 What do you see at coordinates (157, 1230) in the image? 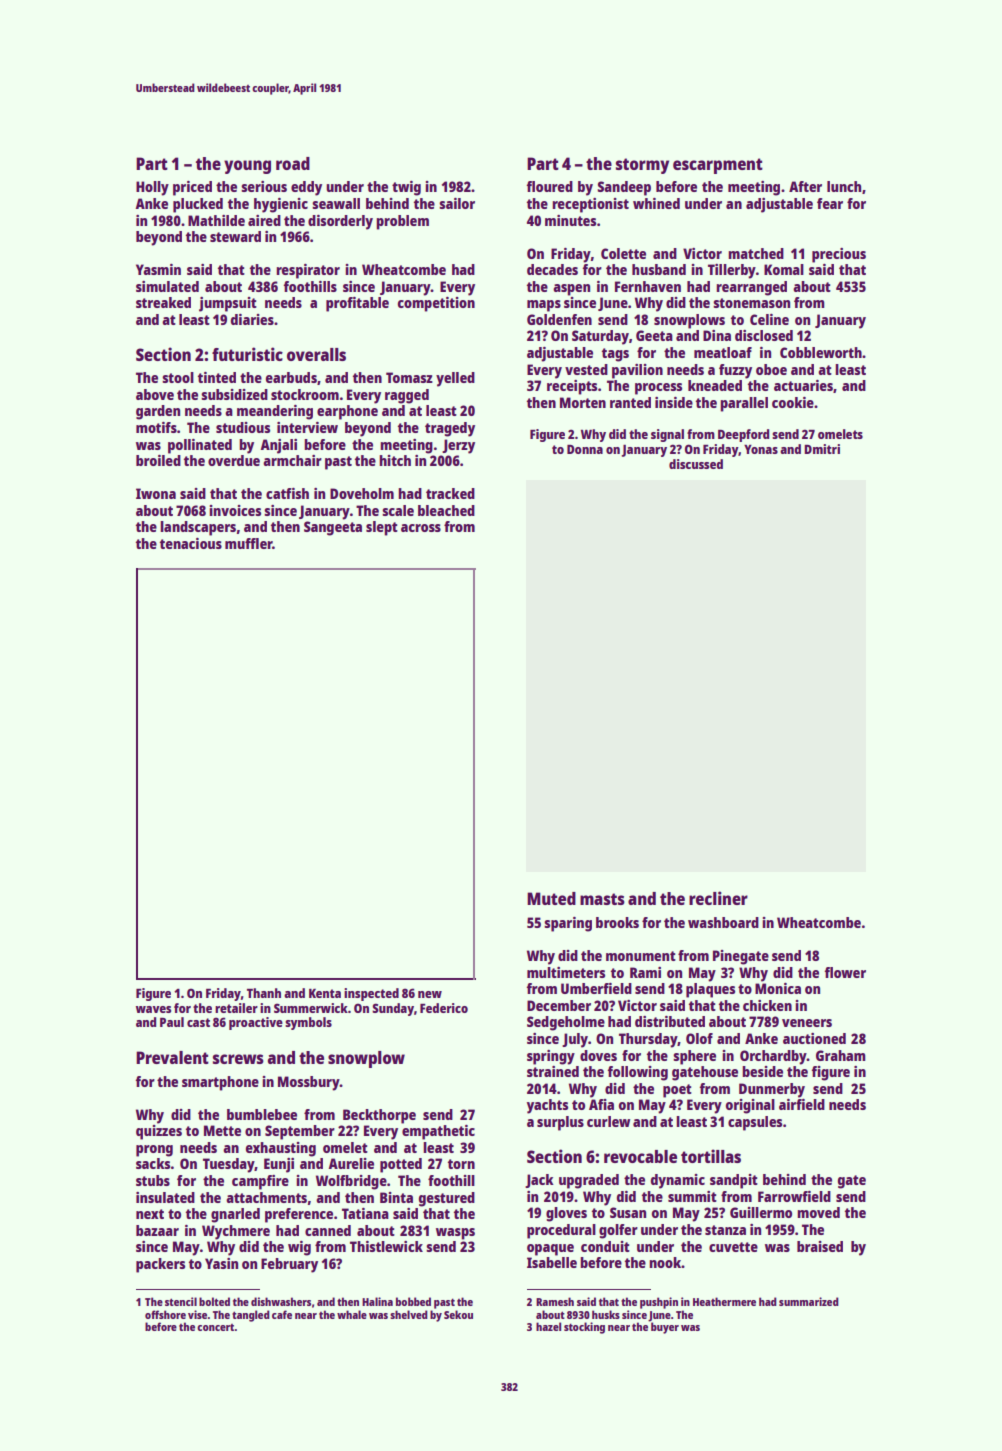
I see `bazaar` at bounding box center [157, 1230].
